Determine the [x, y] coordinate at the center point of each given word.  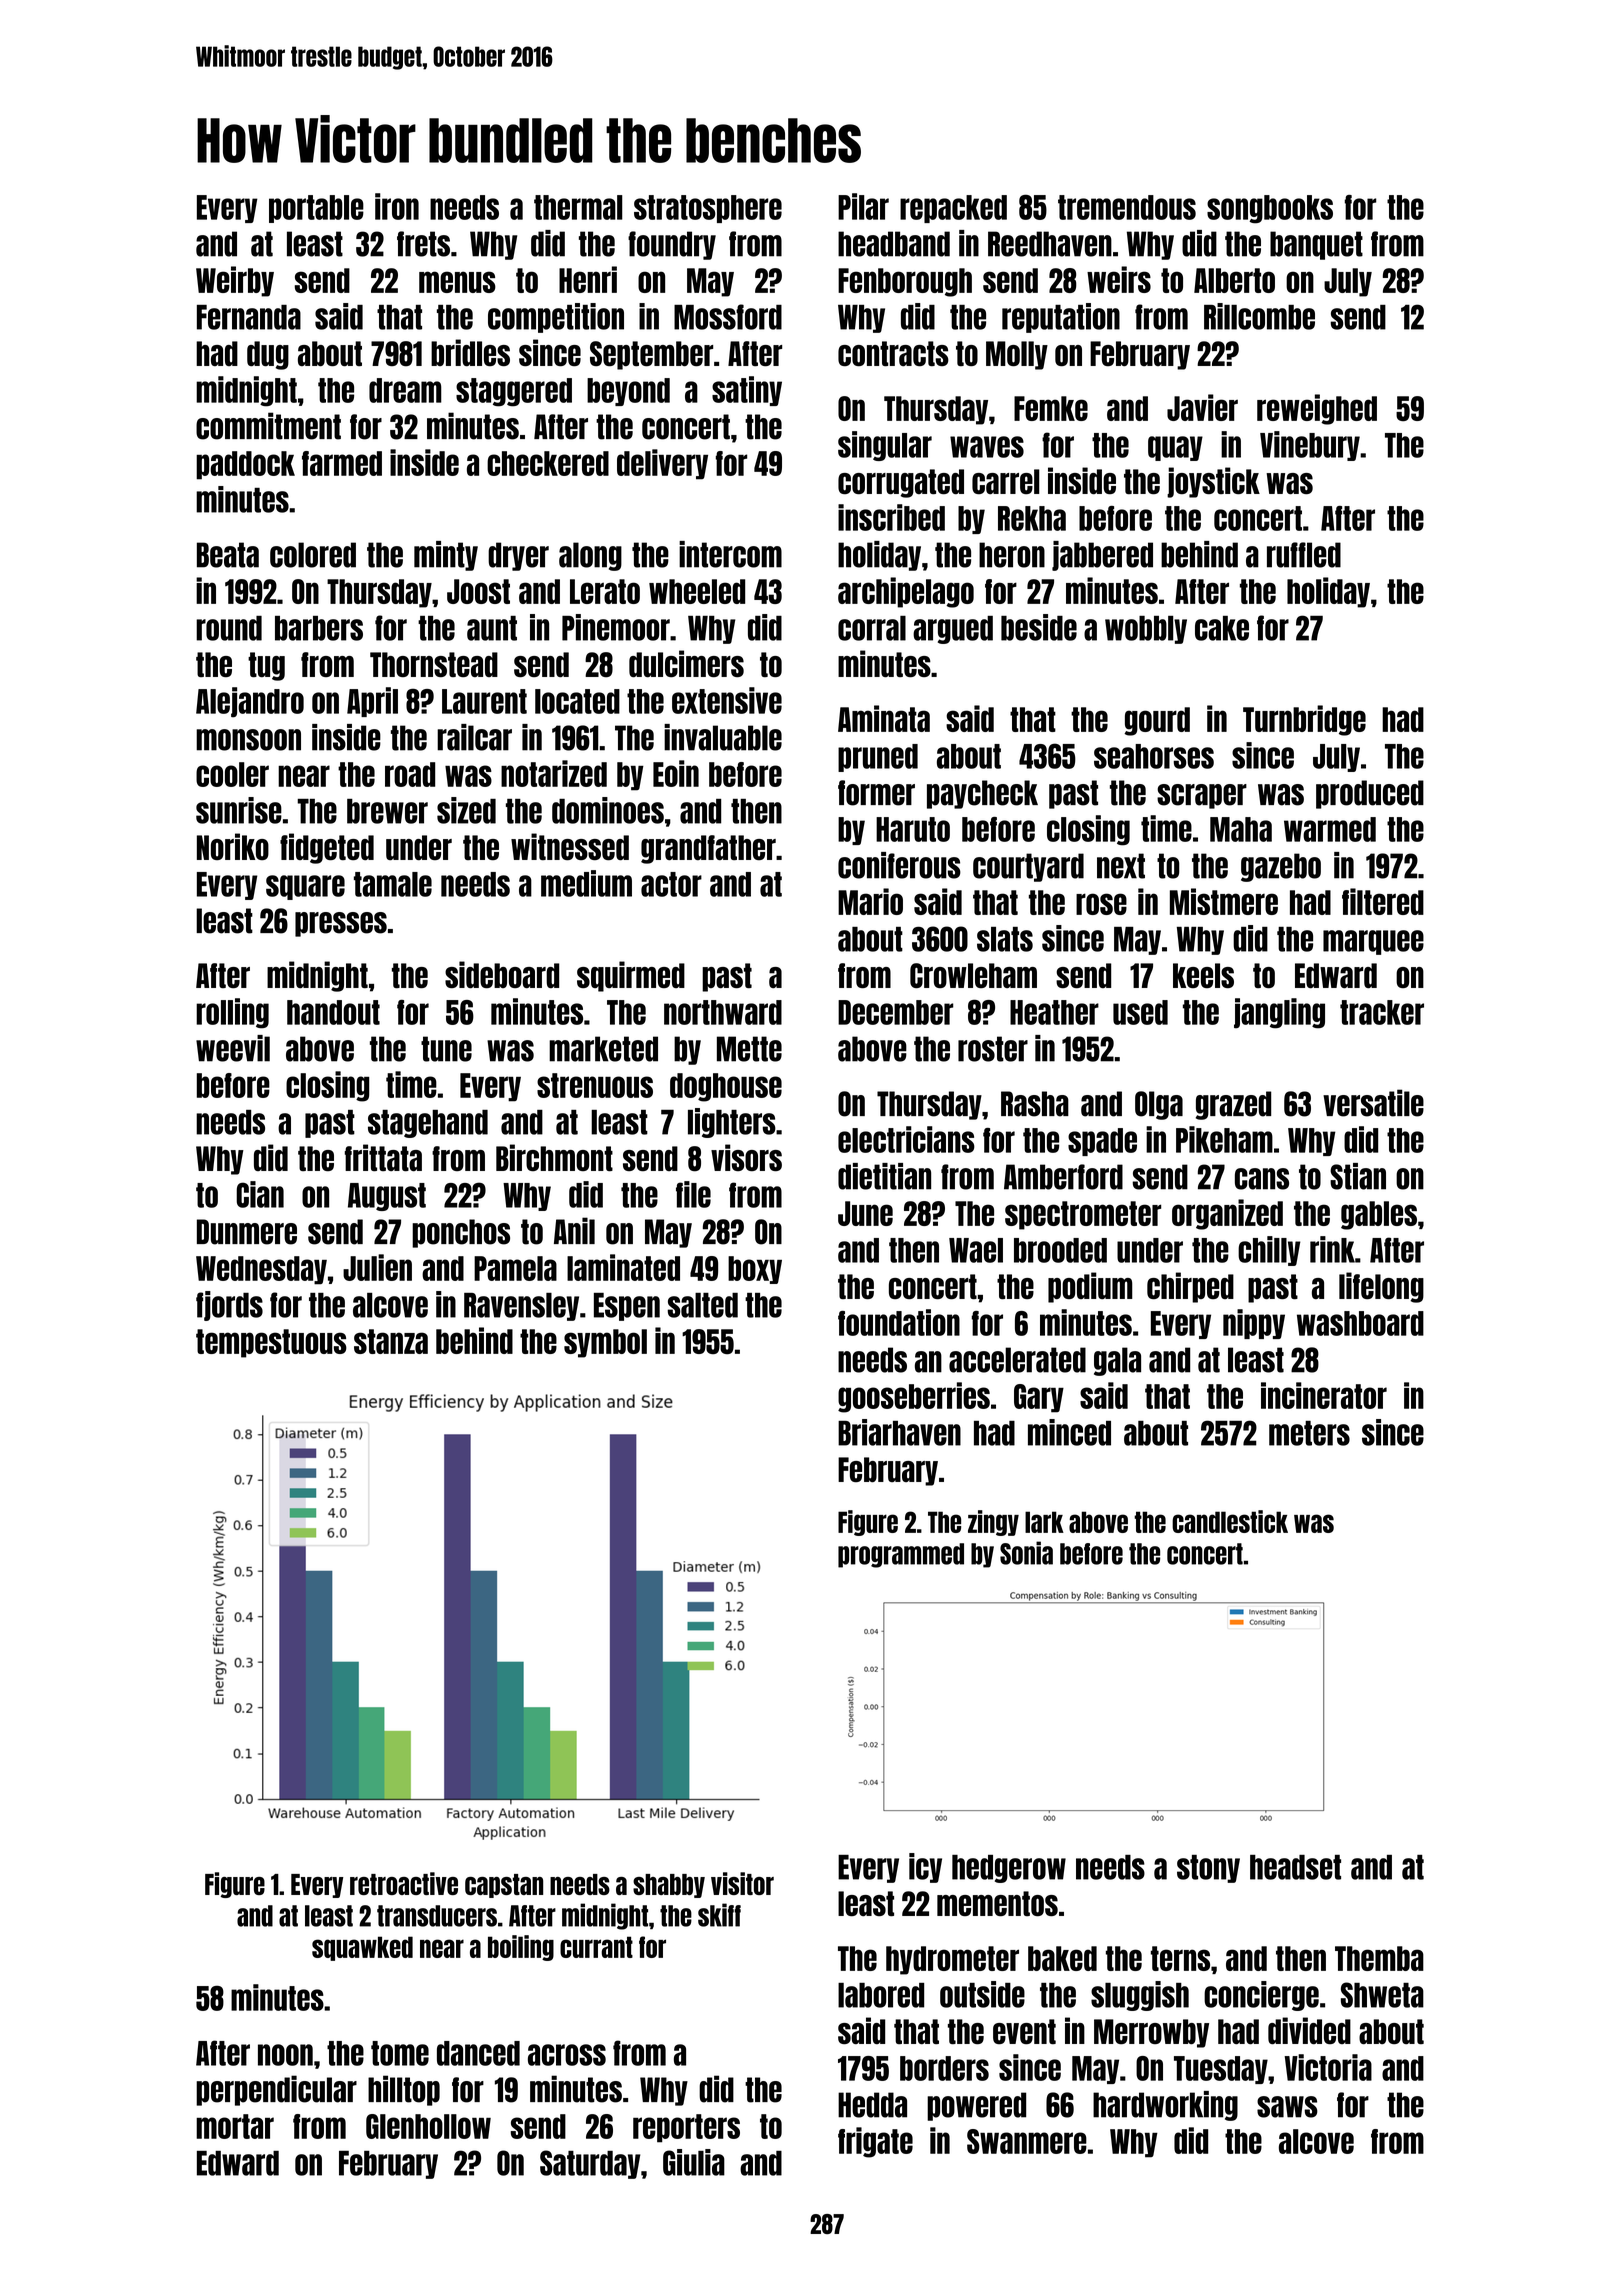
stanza [391, 1341]
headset [1295, 1867]
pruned [878, 758]
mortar [235, 2126]
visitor [742, 1883]
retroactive [404, 1883]
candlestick [1230, 1521]
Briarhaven [899, 1432]
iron [397, 206]
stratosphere [708, 209]
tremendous [1127, 207]
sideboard [502, 975]
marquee [1373, 942]
